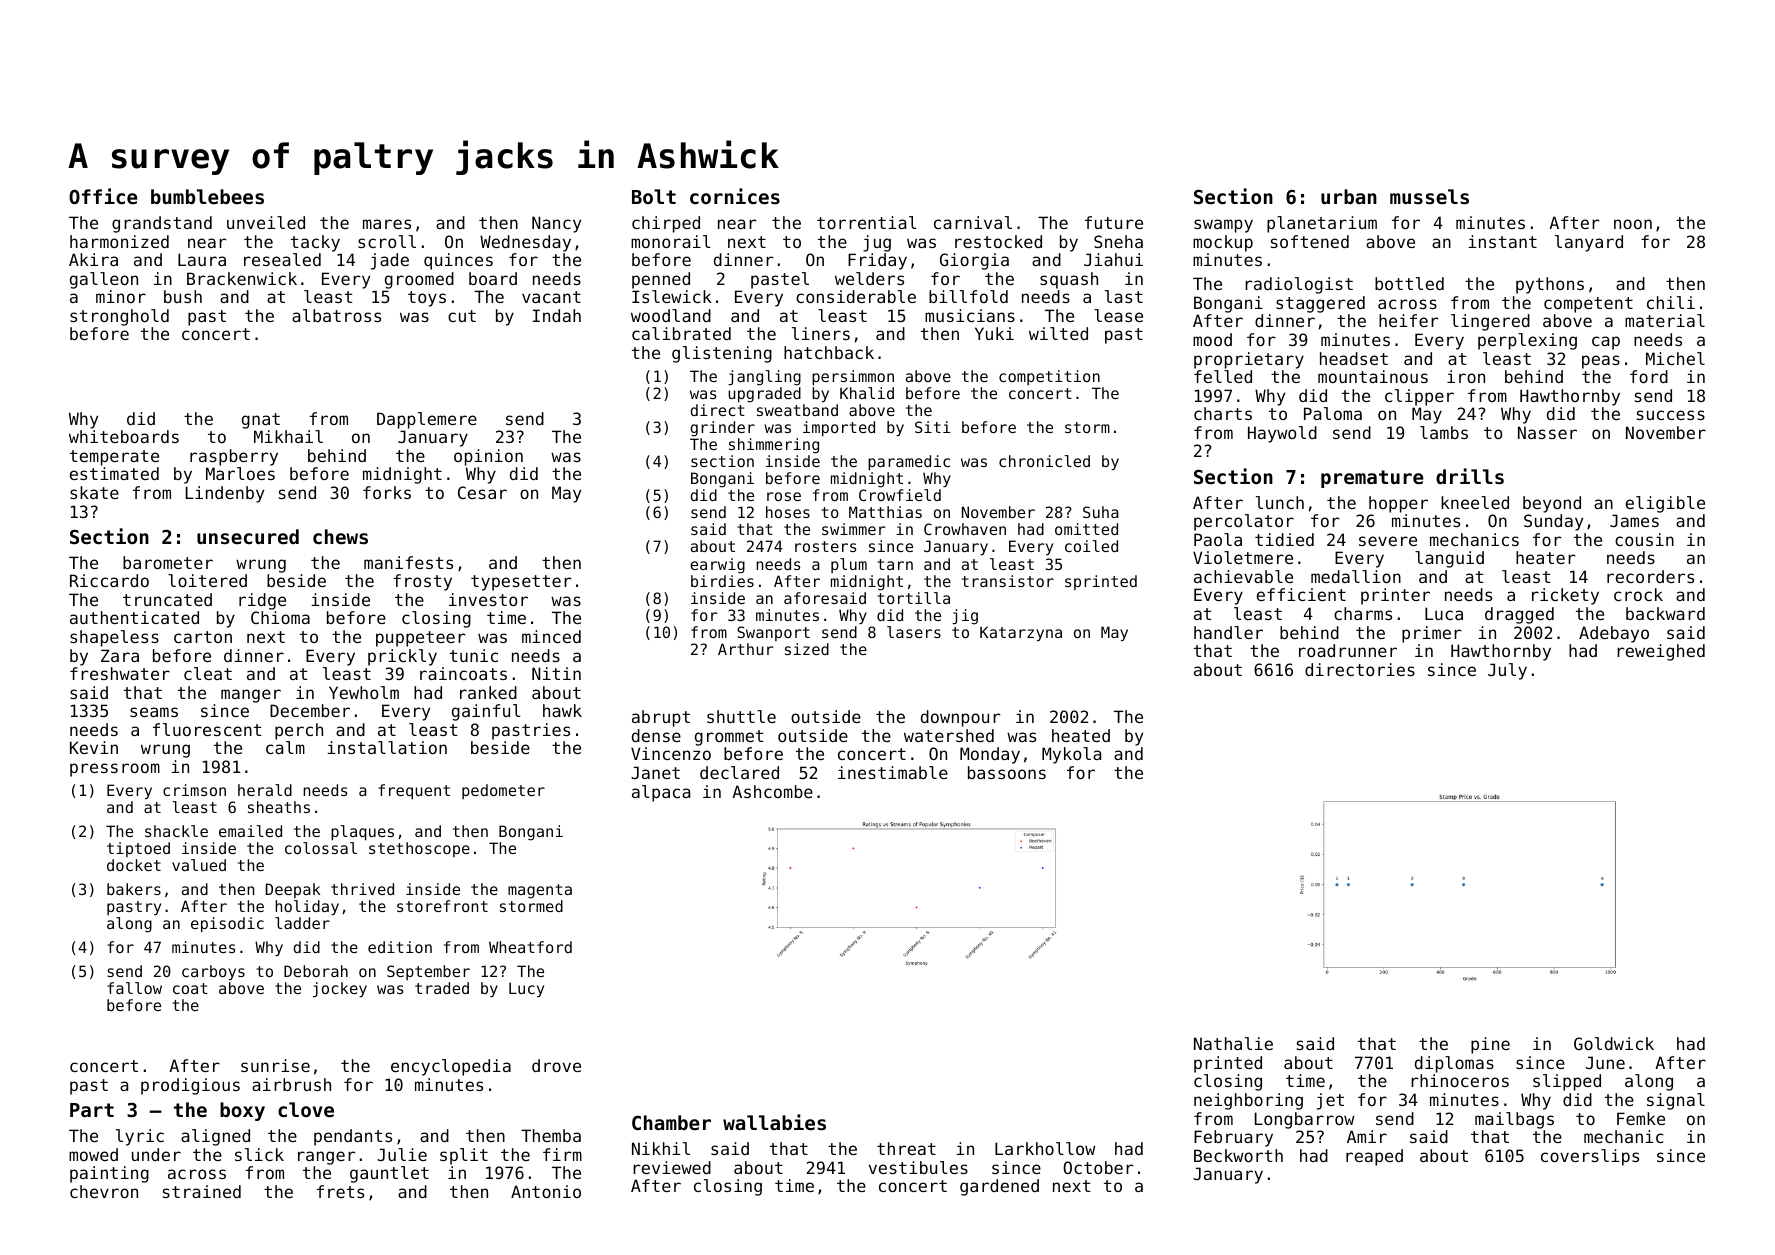  What do you see at coordinates (1118, 241) in the document?
I see `Sneha` at bounding box center [1118, 241].
